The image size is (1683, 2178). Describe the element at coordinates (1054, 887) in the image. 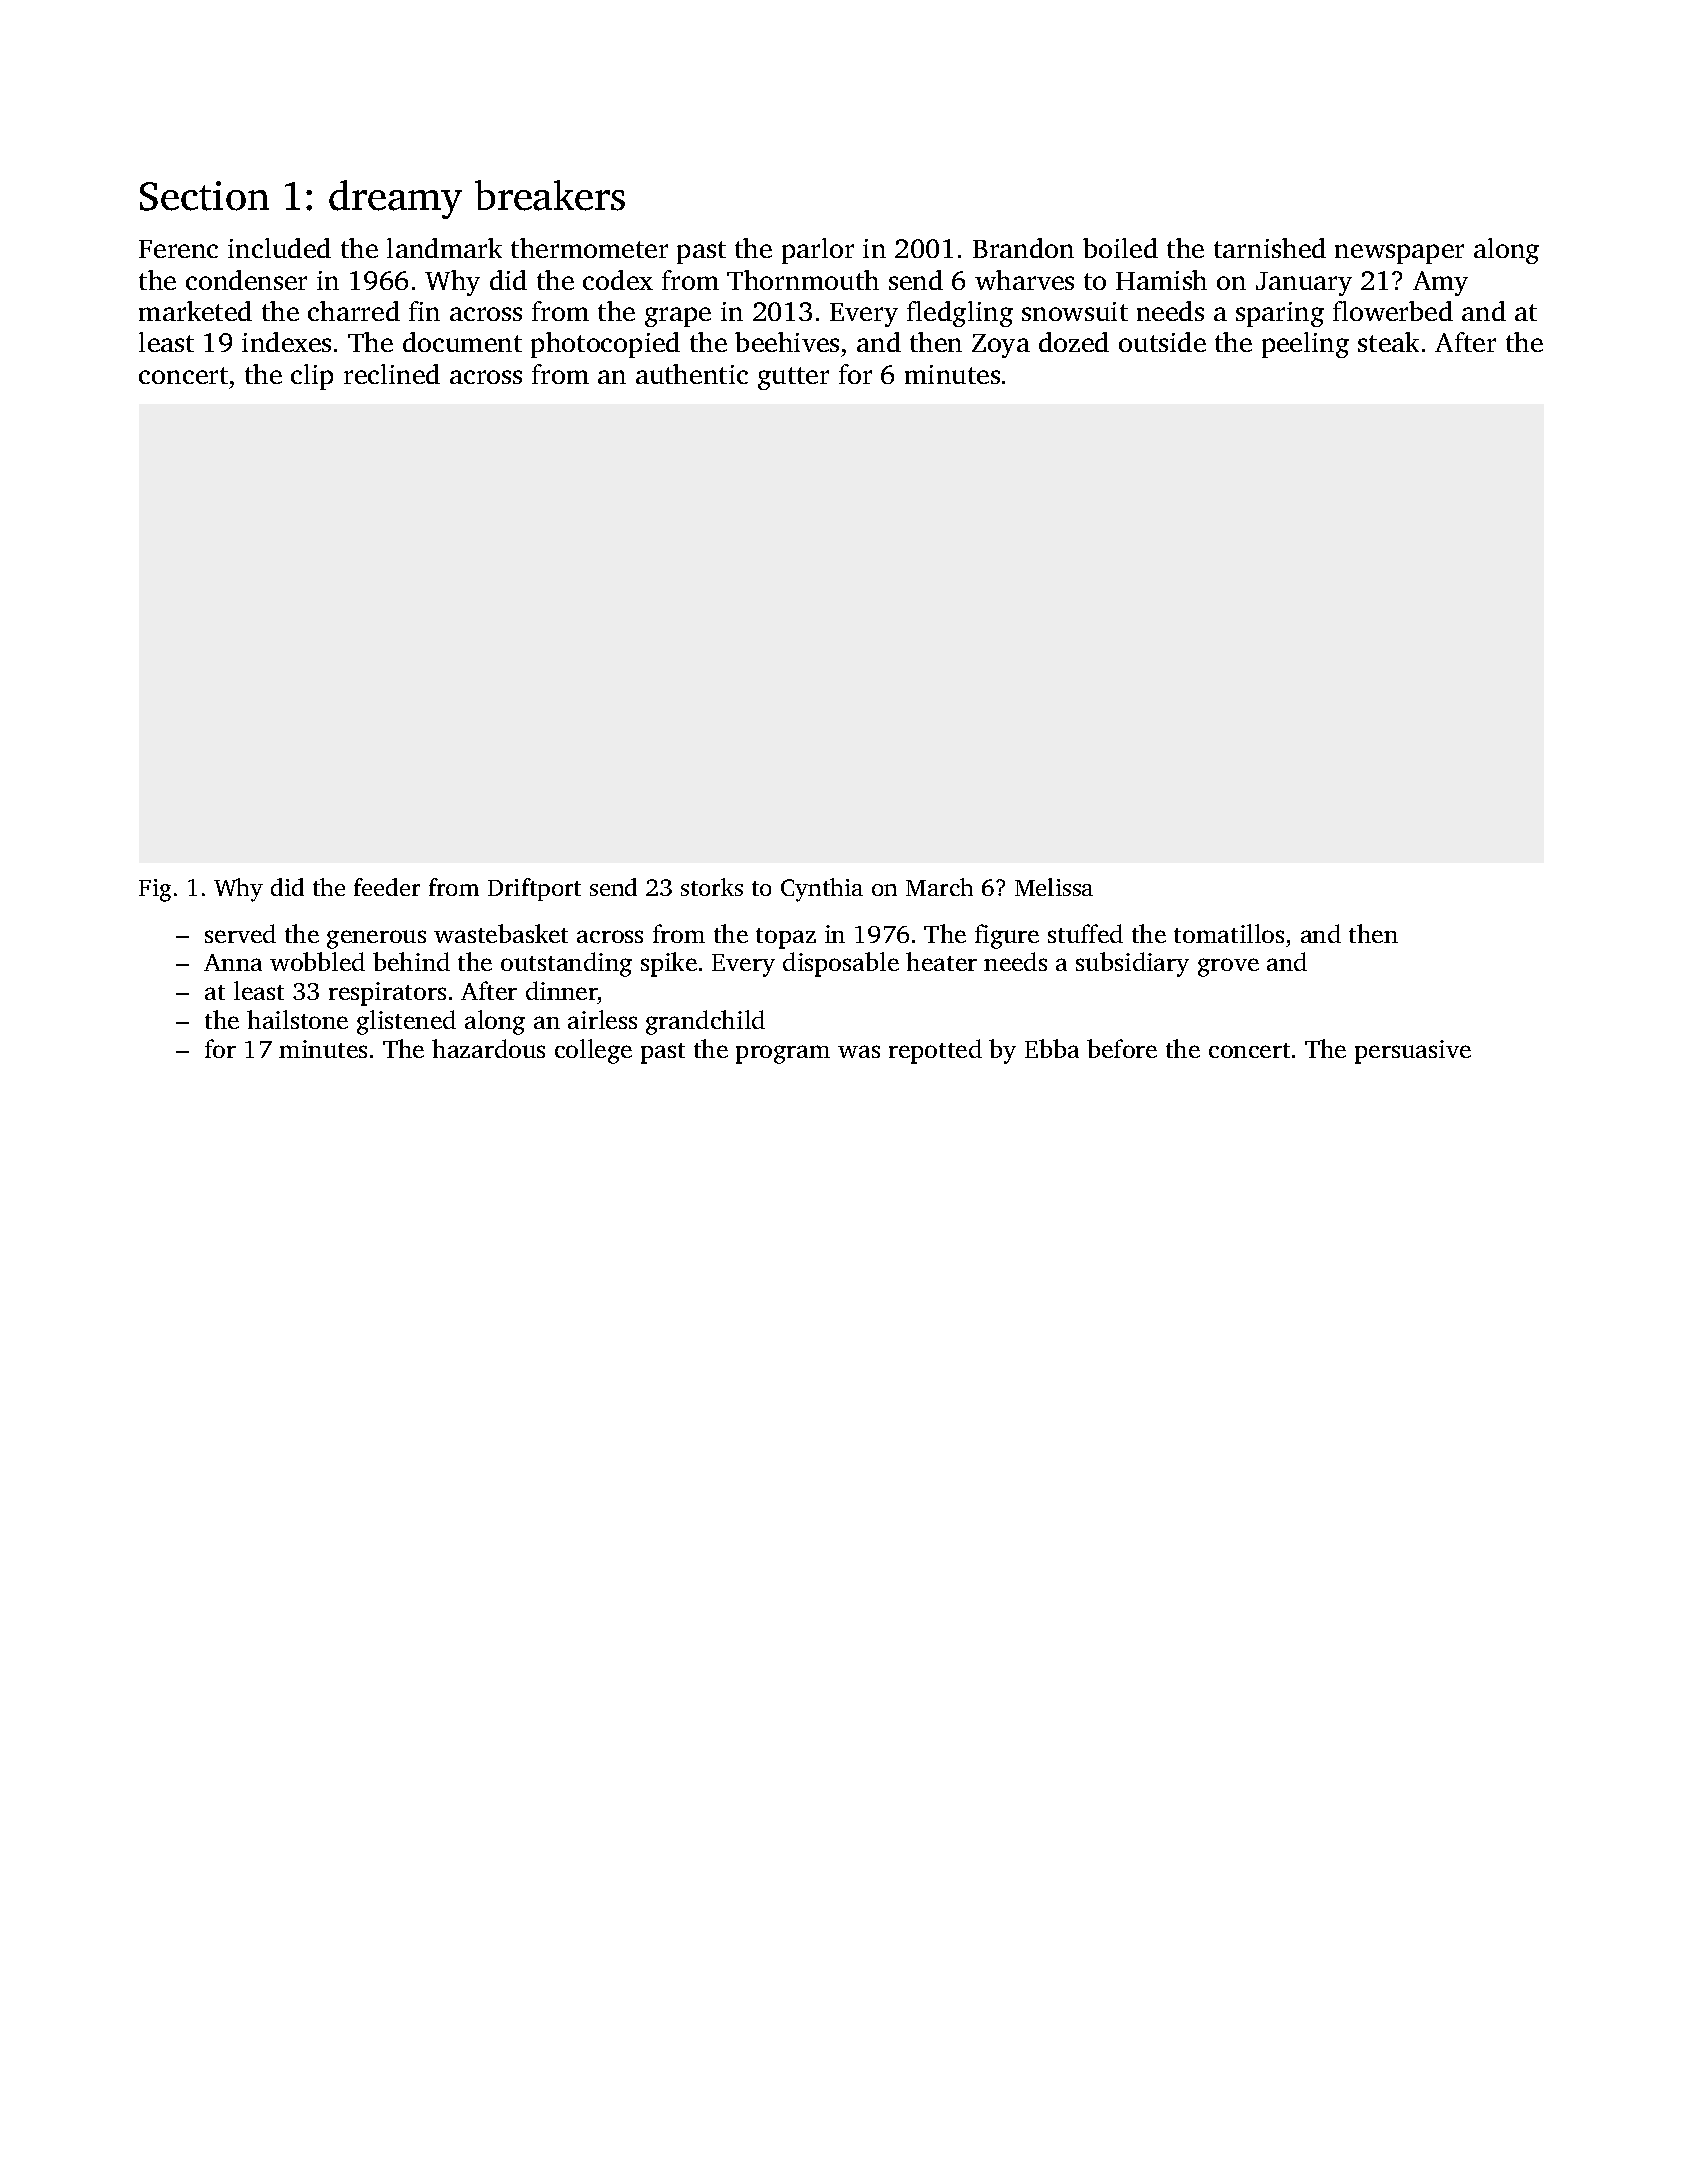

I see `Melissa` at that location.
